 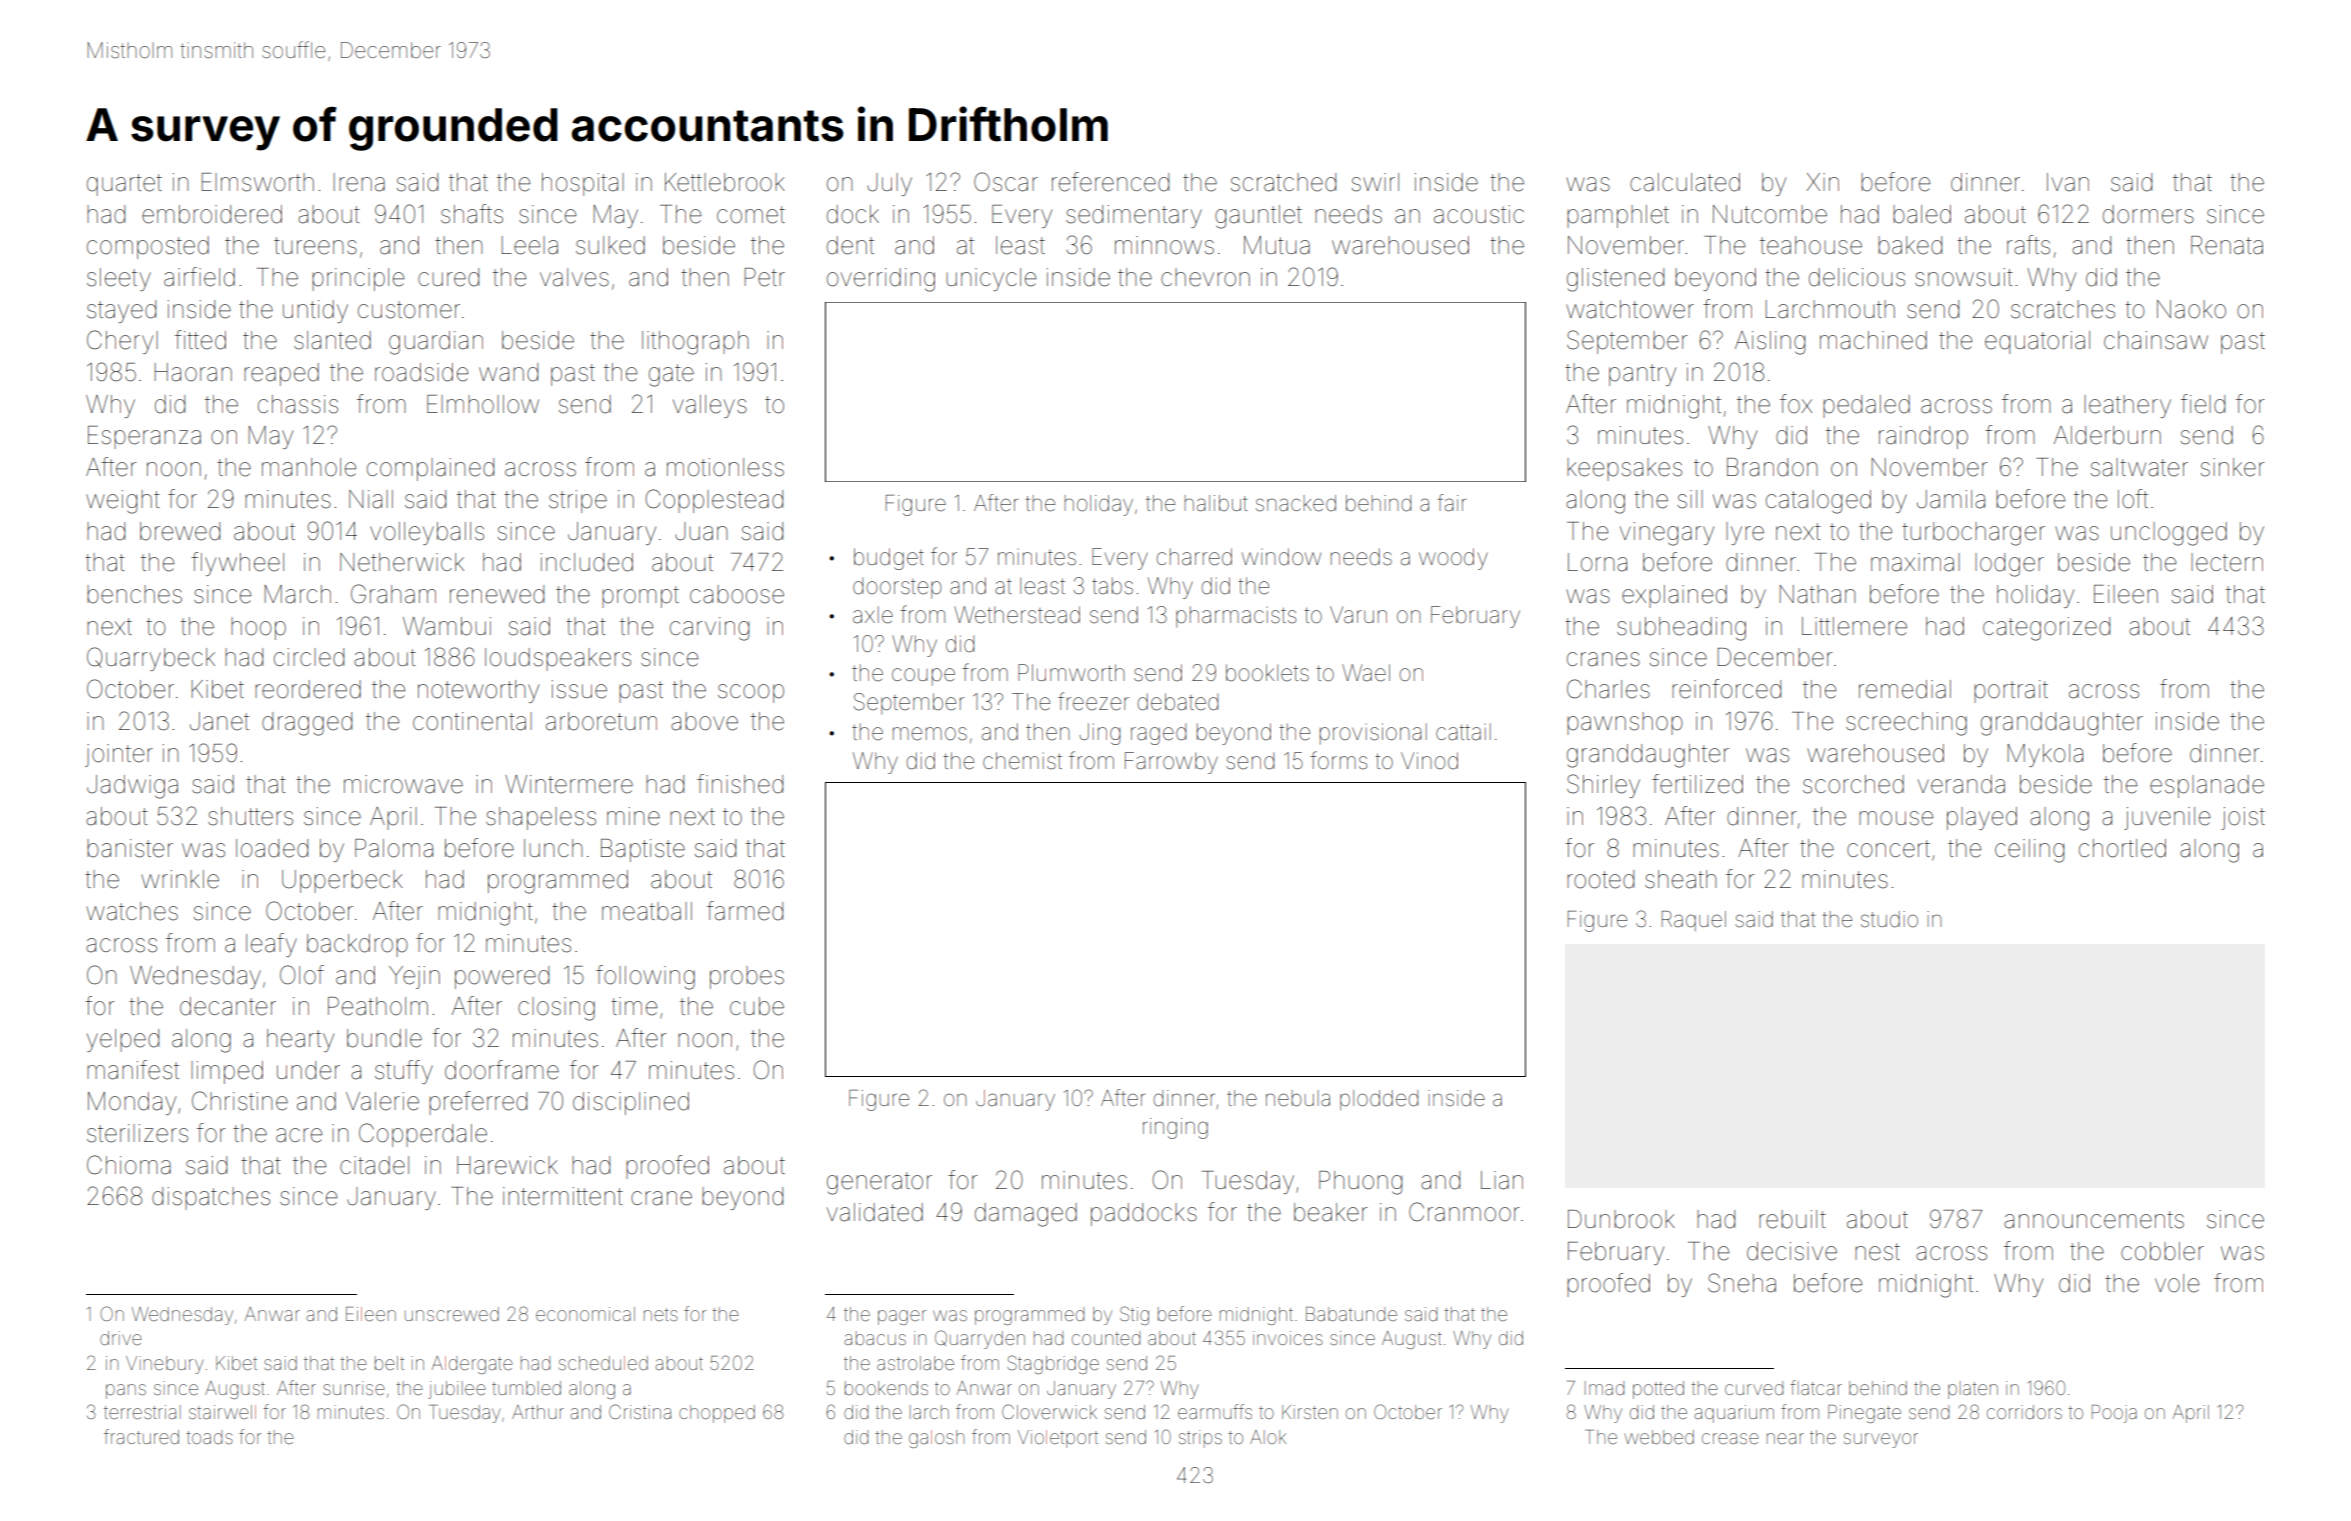 I want to click on Xin, so click(x=1822, y=182).
